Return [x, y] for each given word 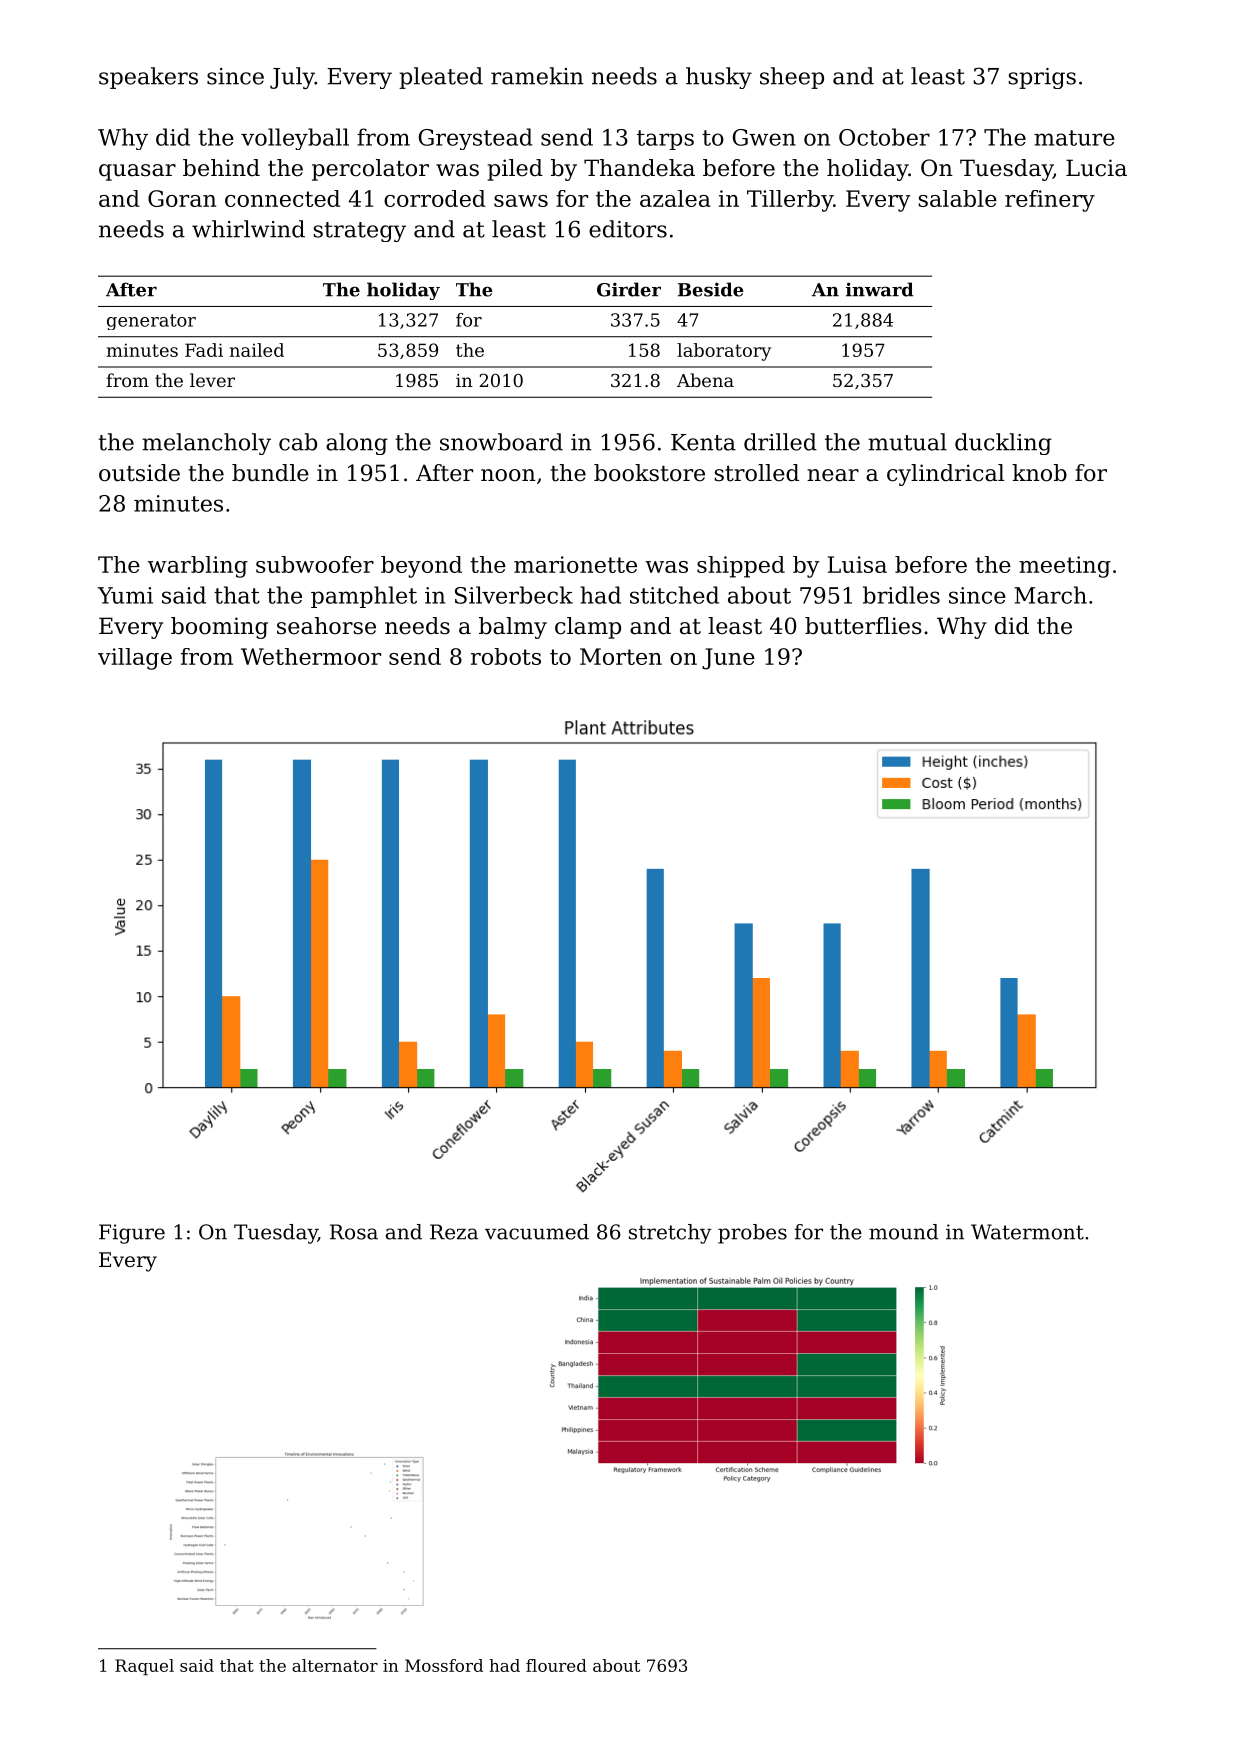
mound [903, 1232]
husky [719, 78]
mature [1074, 138]
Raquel [144, 1667]
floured [556, 1665]
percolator [370, 170]
